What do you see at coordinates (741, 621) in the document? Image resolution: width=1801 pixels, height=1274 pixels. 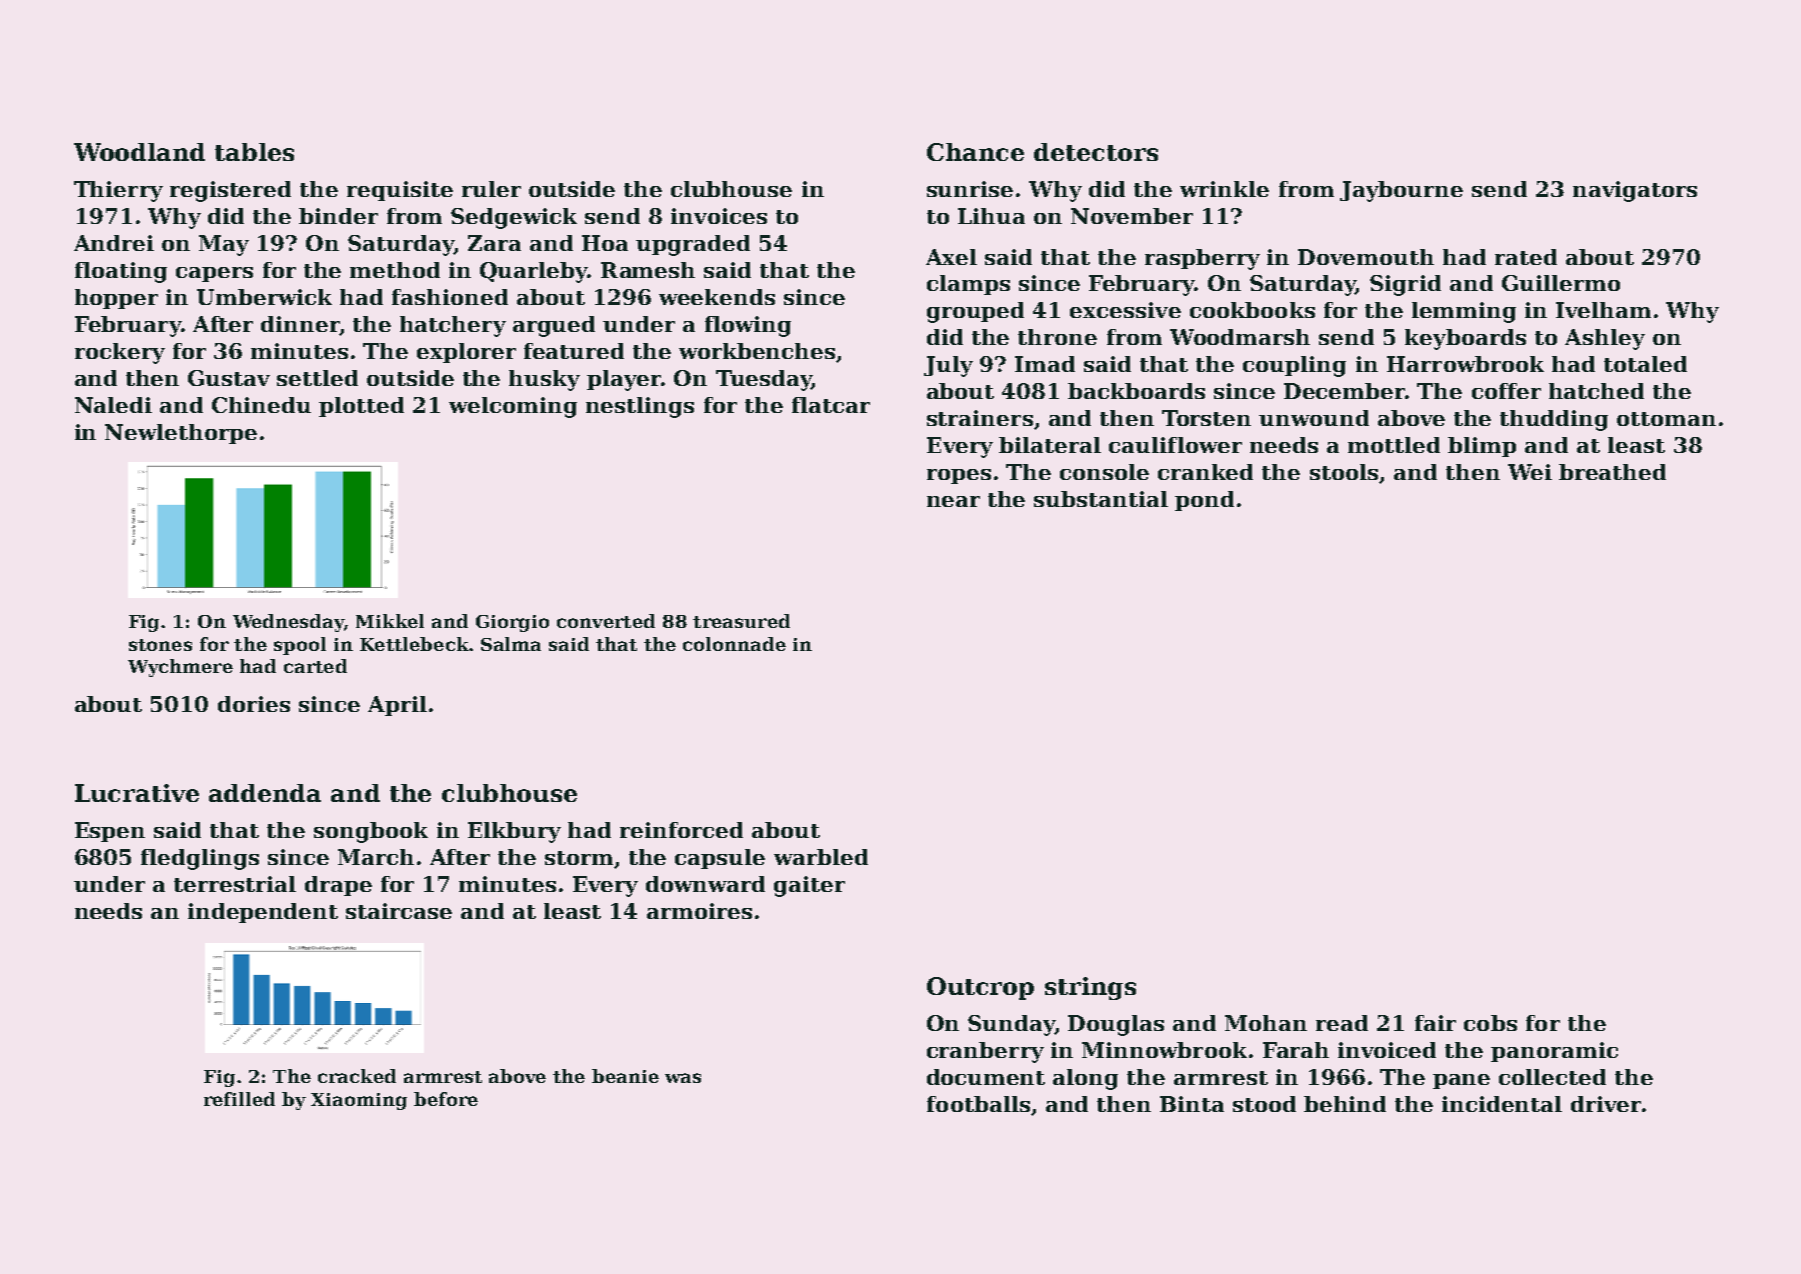 I see `treasured` at bounding box center [741, 621].
